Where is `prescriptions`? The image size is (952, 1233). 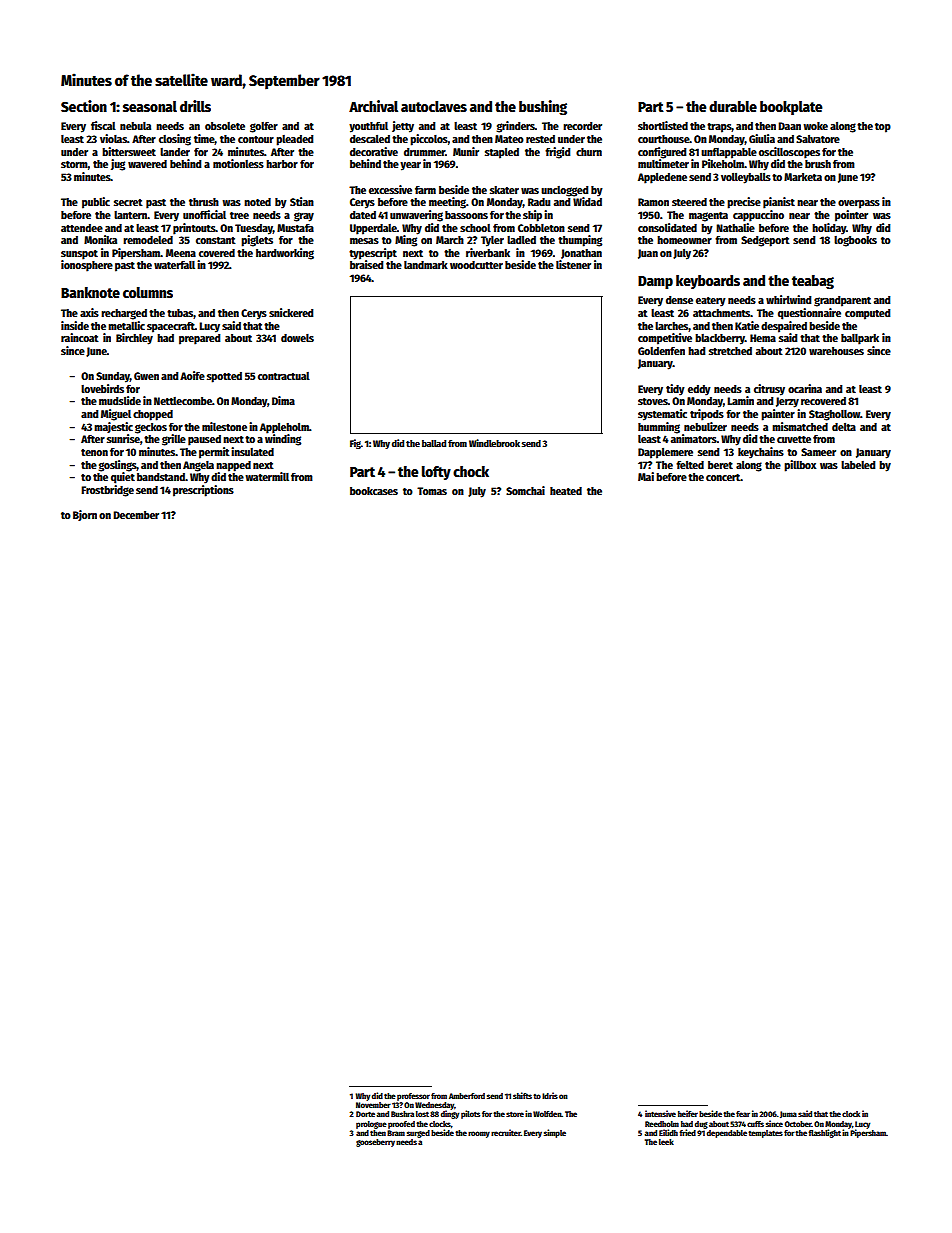 prescriptions is located at coordinates (203, 491).
